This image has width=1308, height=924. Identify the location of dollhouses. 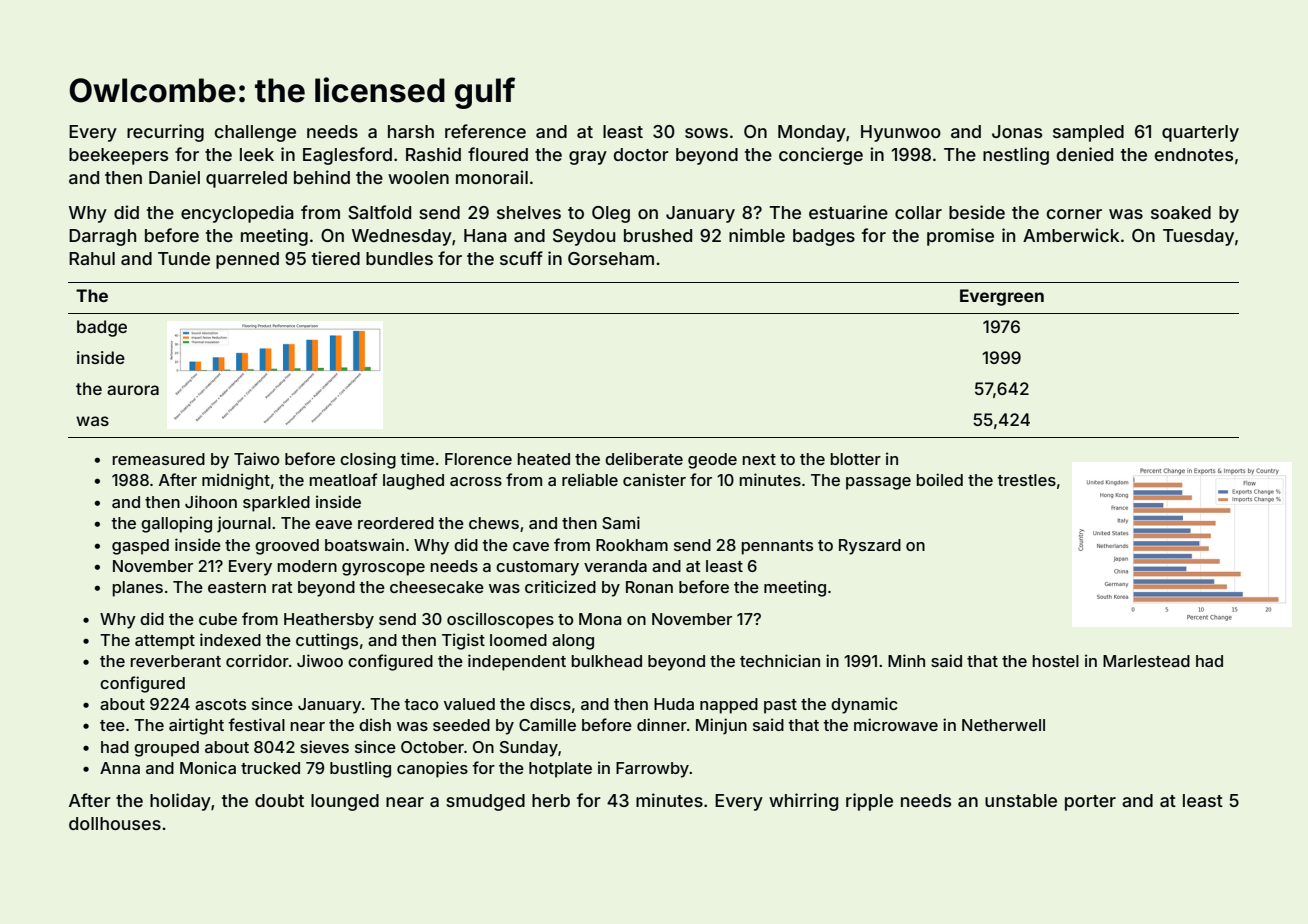
(115, 823).
